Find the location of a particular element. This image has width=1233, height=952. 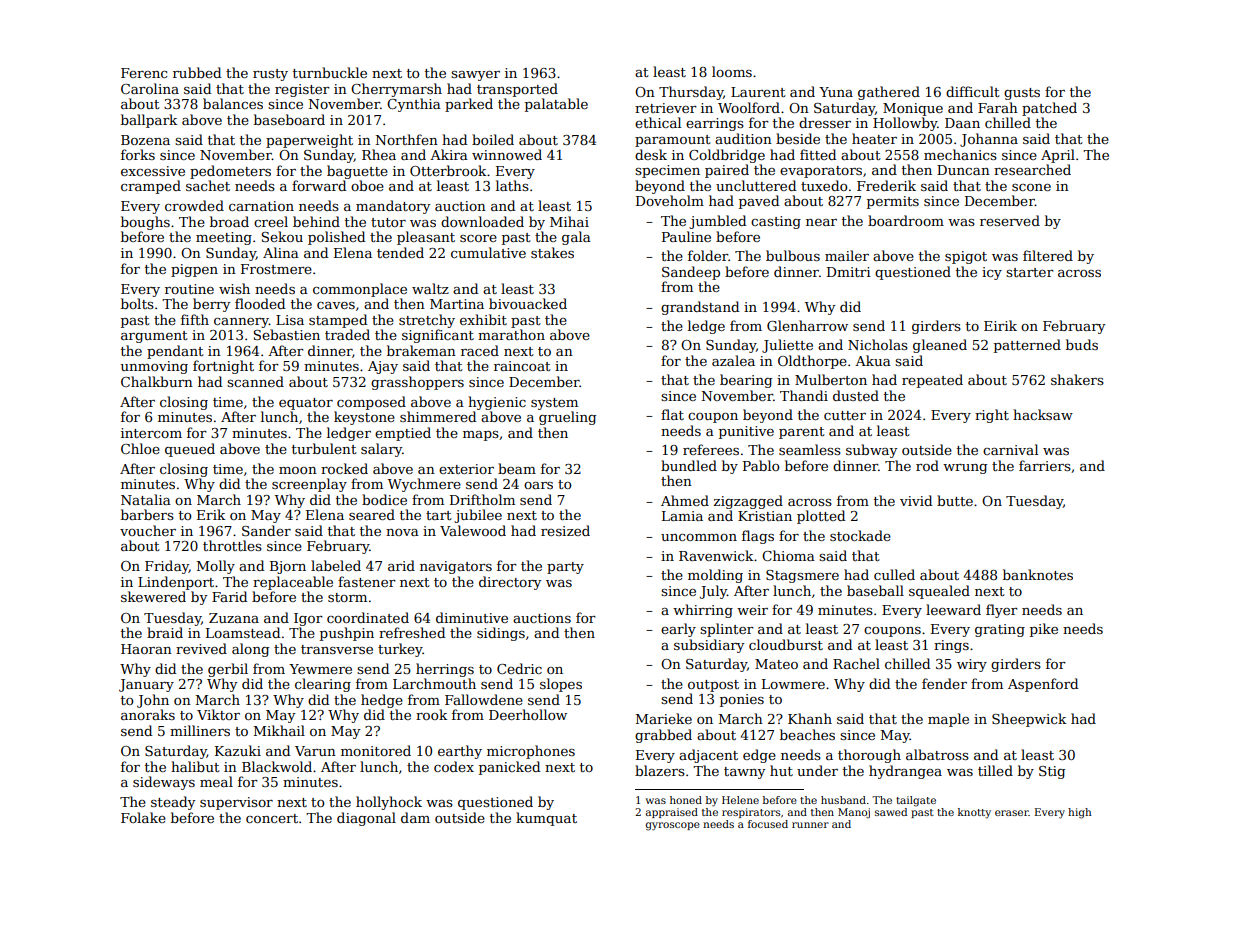

monitored is located at coordinates (376, 750).
